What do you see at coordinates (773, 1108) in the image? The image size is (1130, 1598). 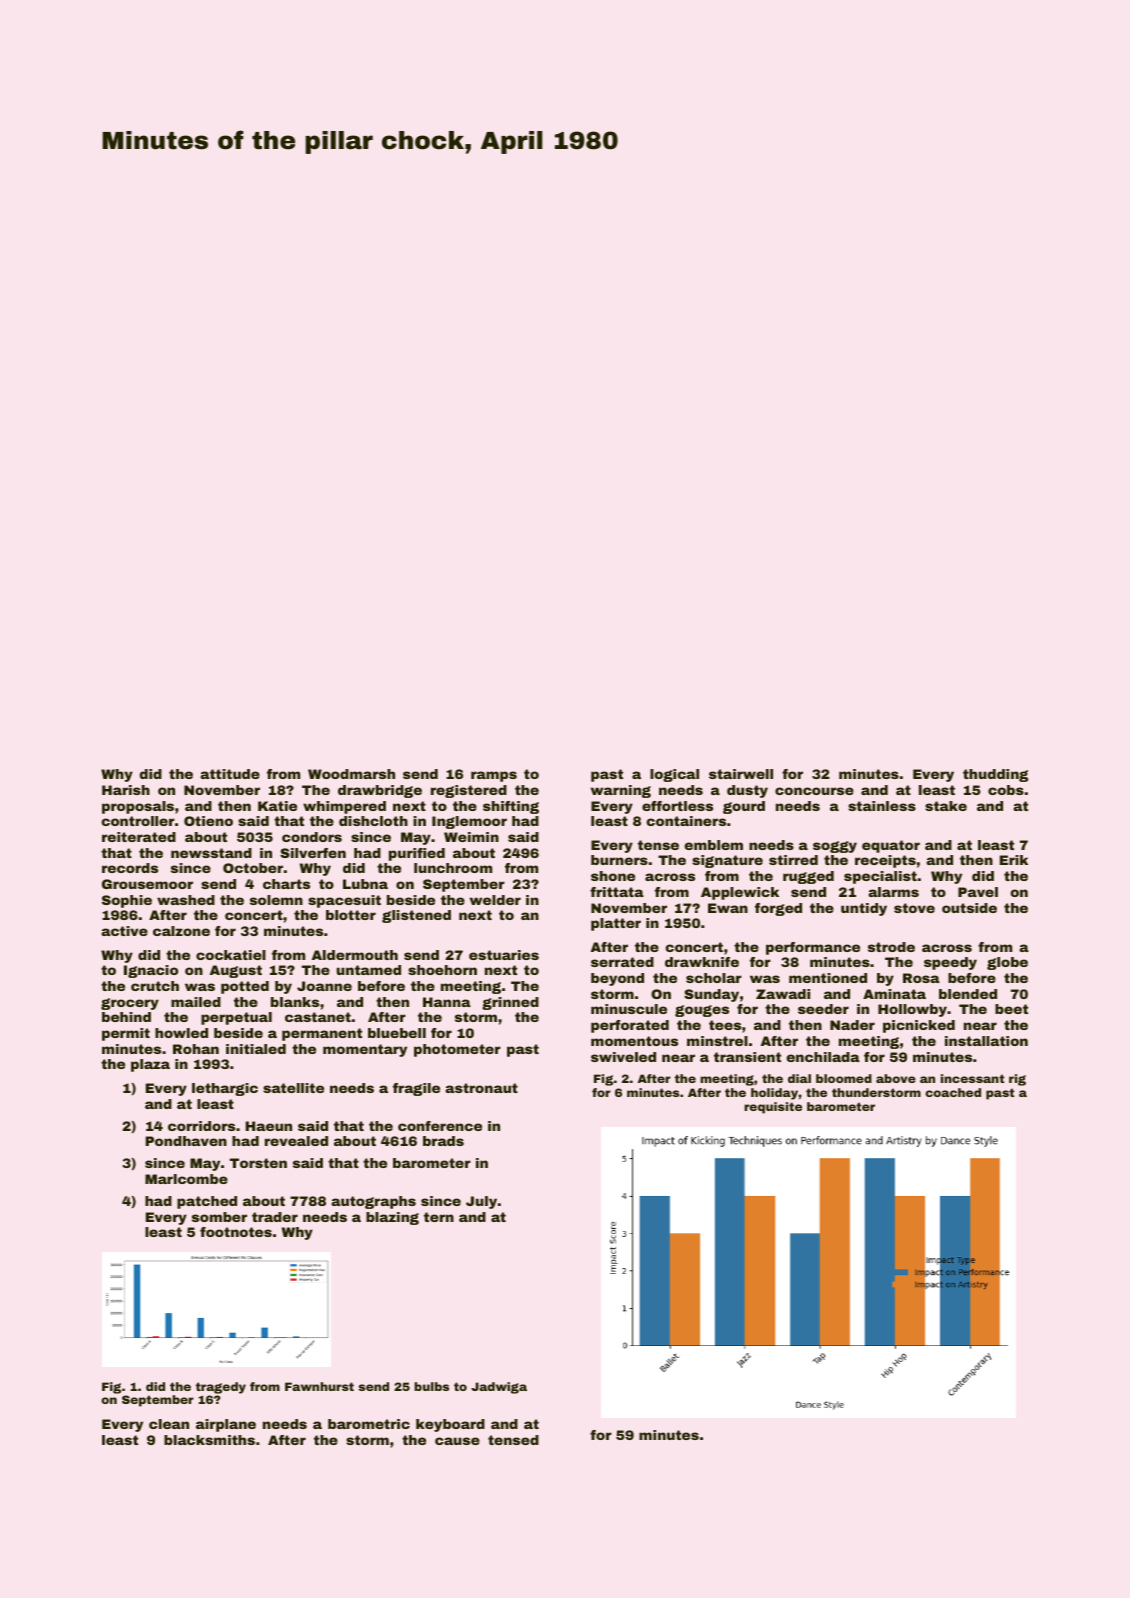 I see `requisite` at bounding box center [773, 1108].
